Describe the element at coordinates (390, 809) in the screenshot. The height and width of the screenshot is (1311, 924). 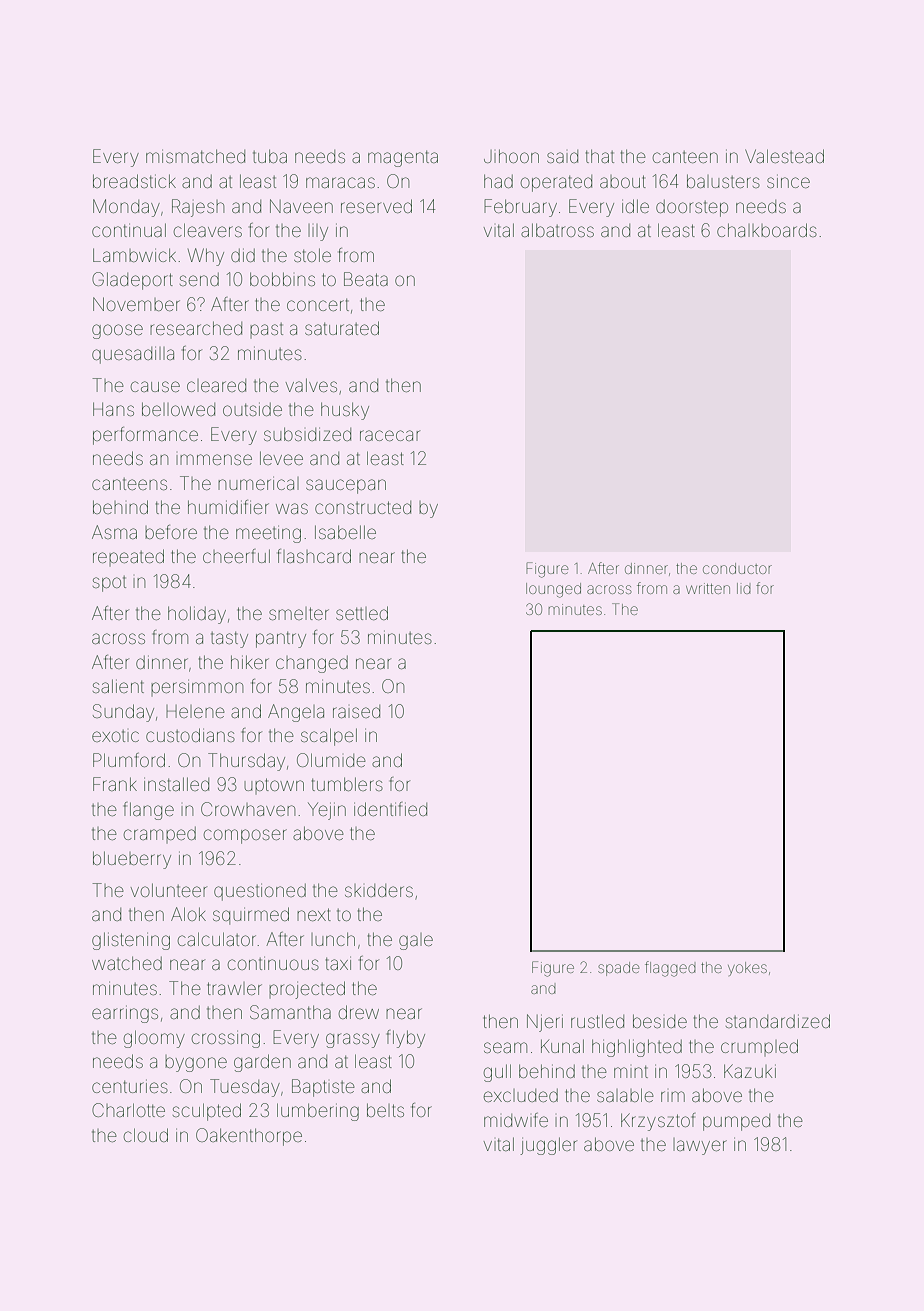
I see `identified` at that location.
